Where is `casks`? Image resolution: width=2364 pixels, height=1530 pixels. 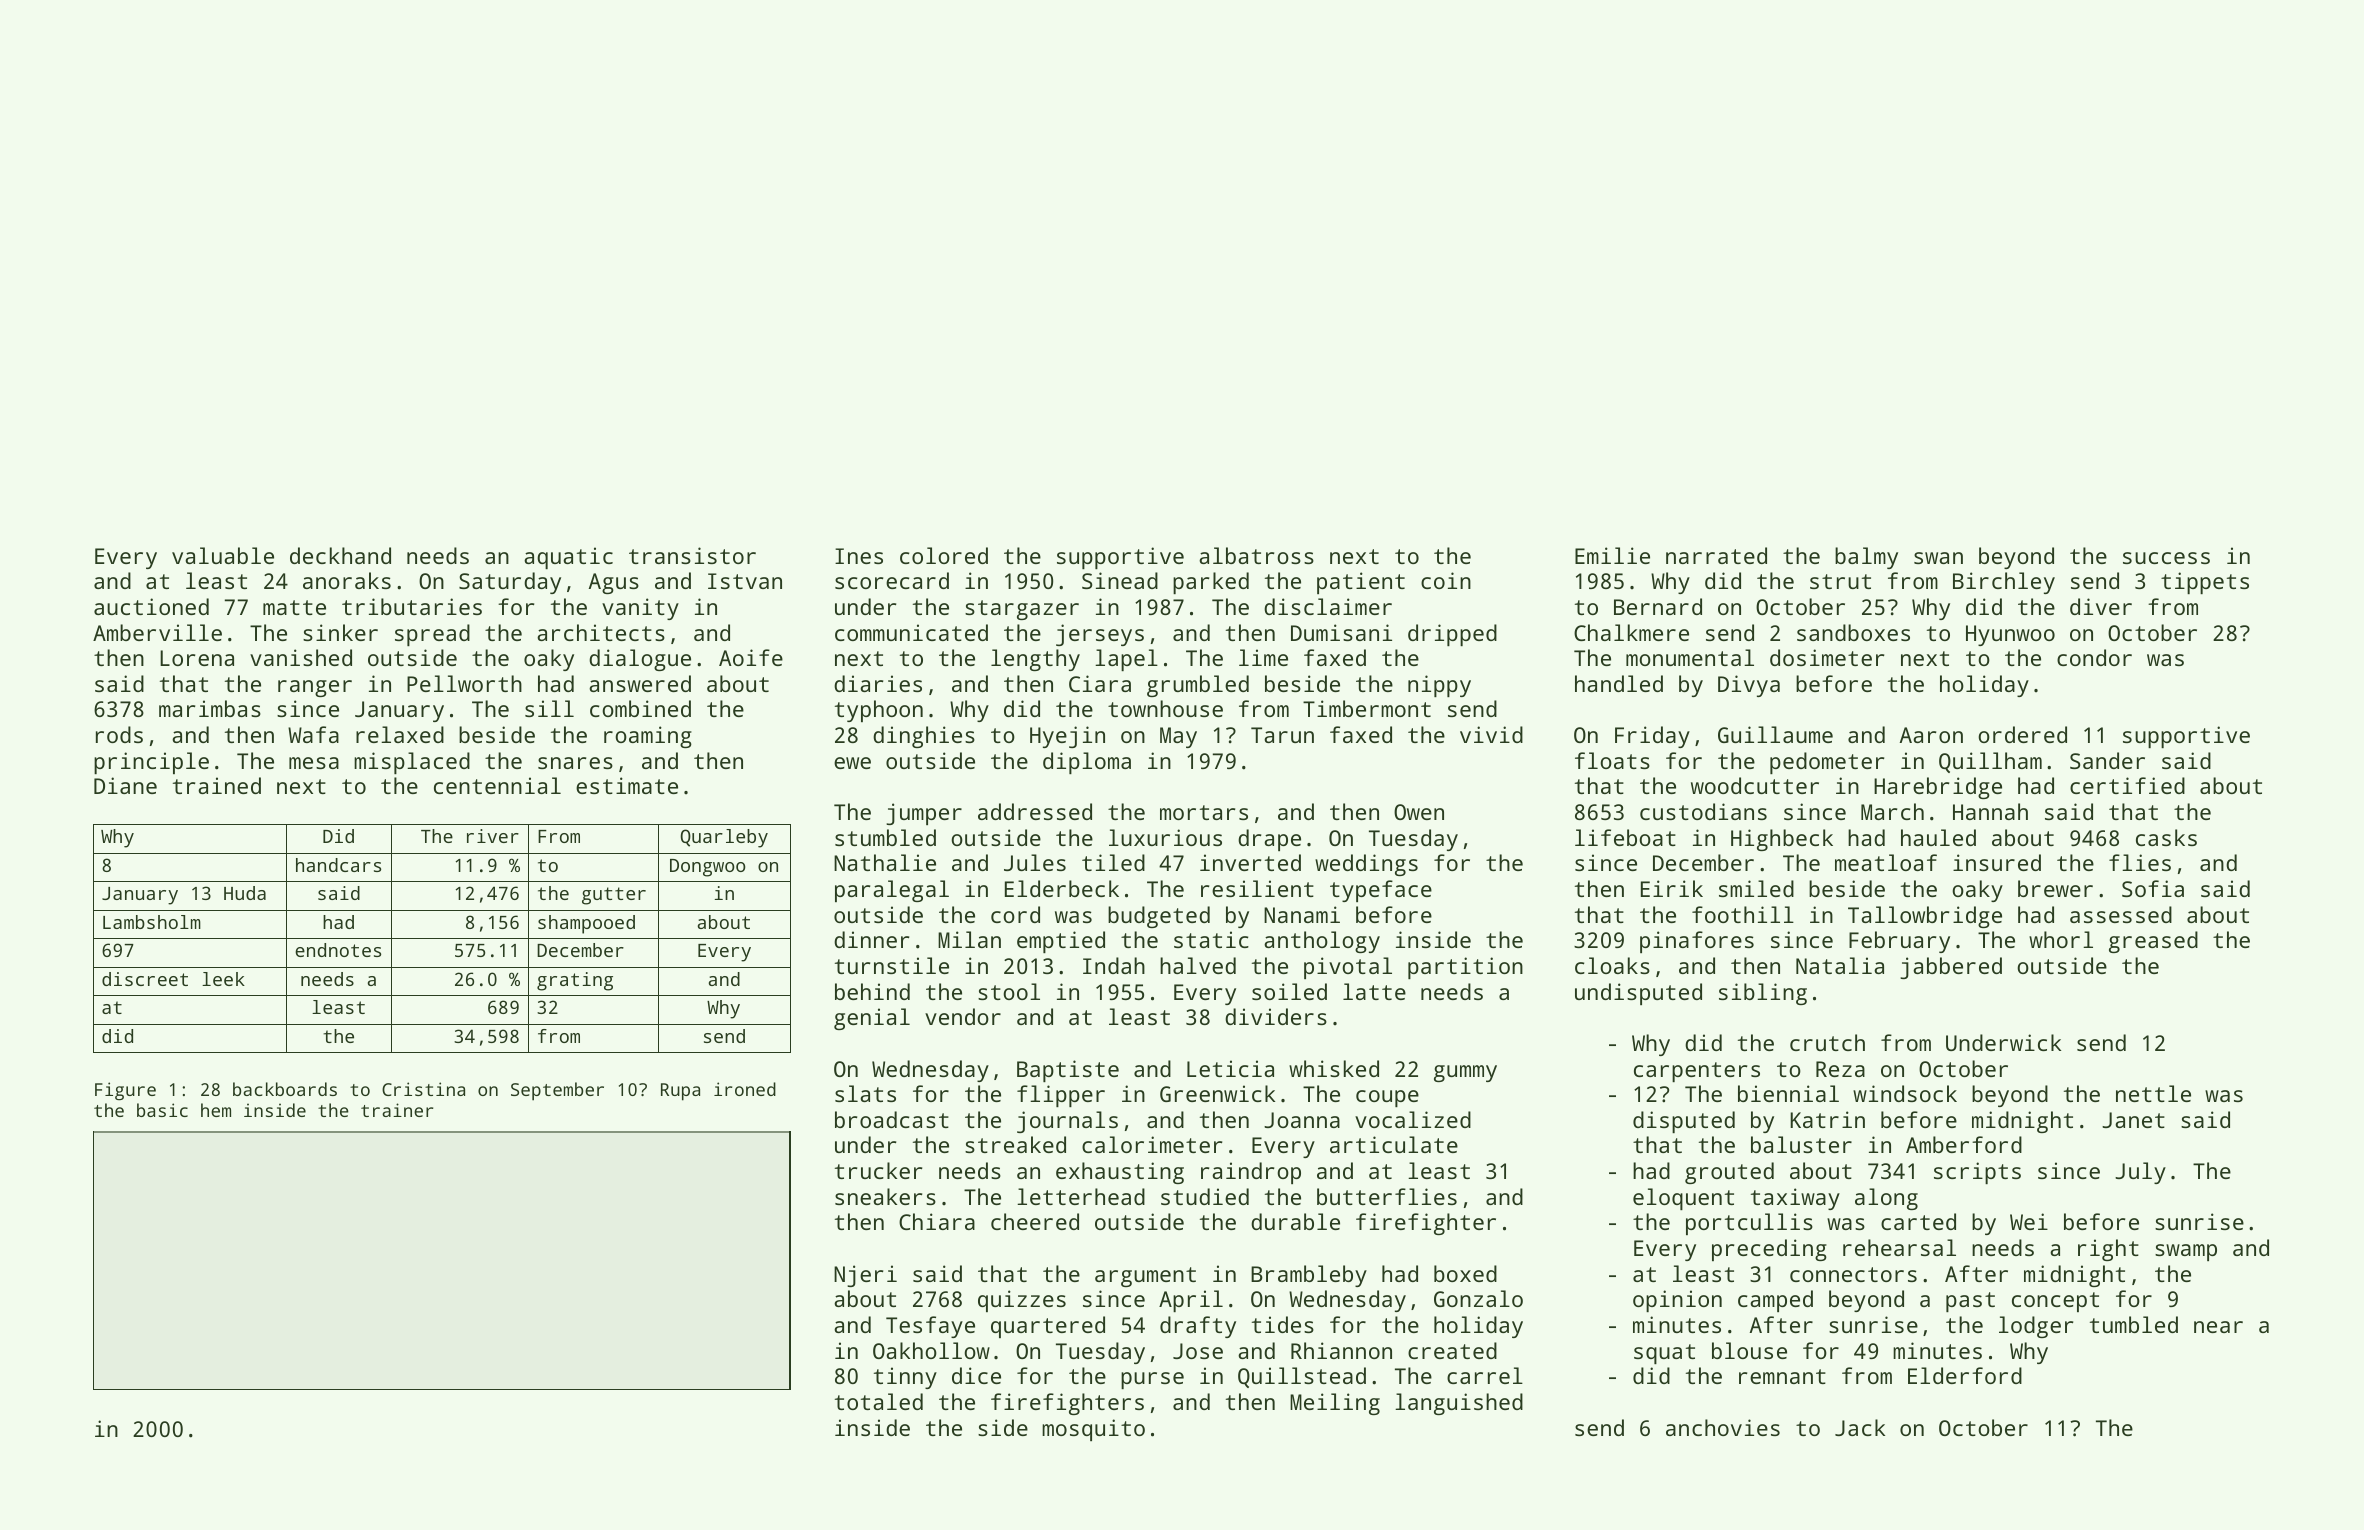 casks is located at coordinates (2166, 837).
